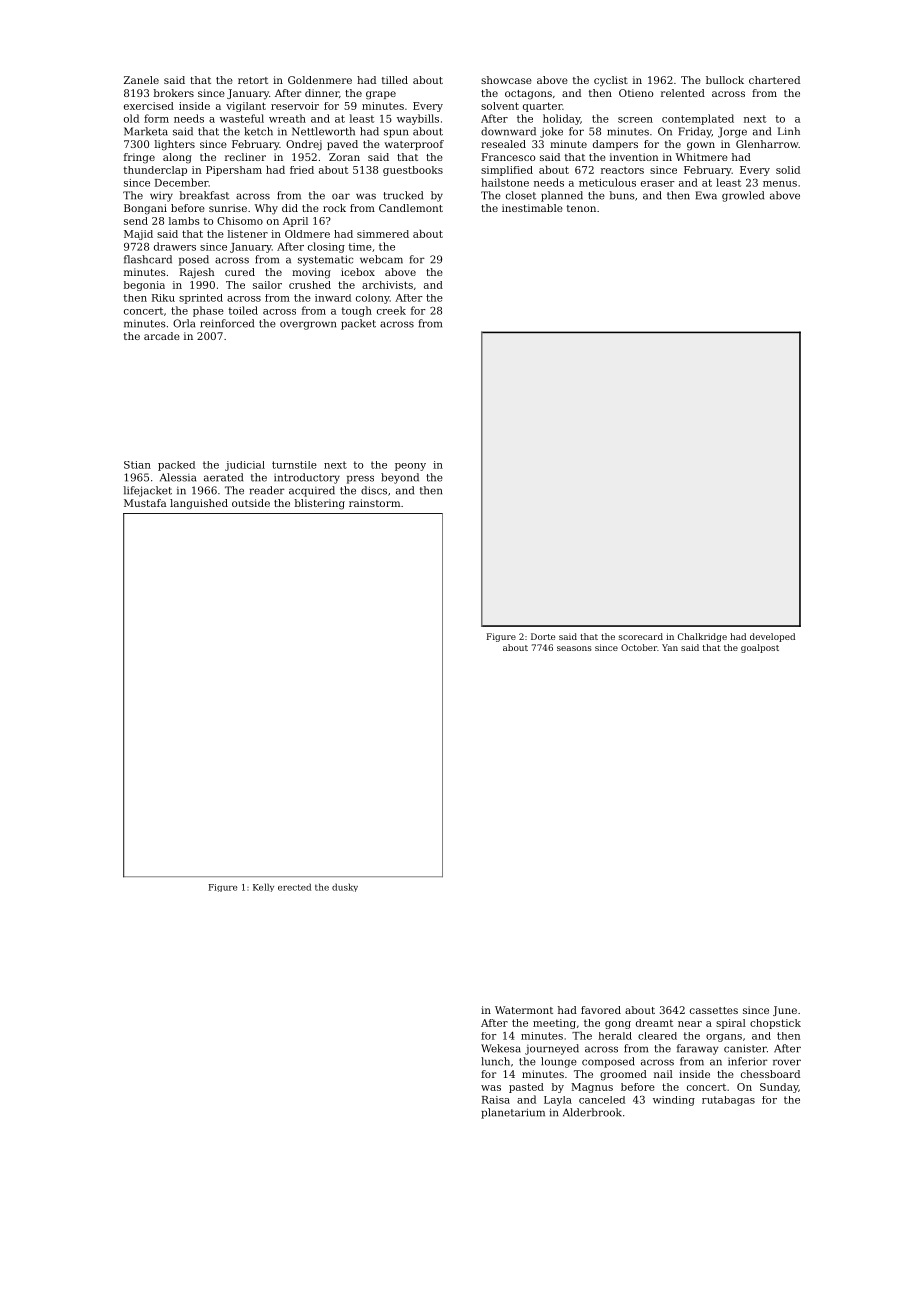 The image size is (924, 1308). I want to click on outside, so click(251, 503).
